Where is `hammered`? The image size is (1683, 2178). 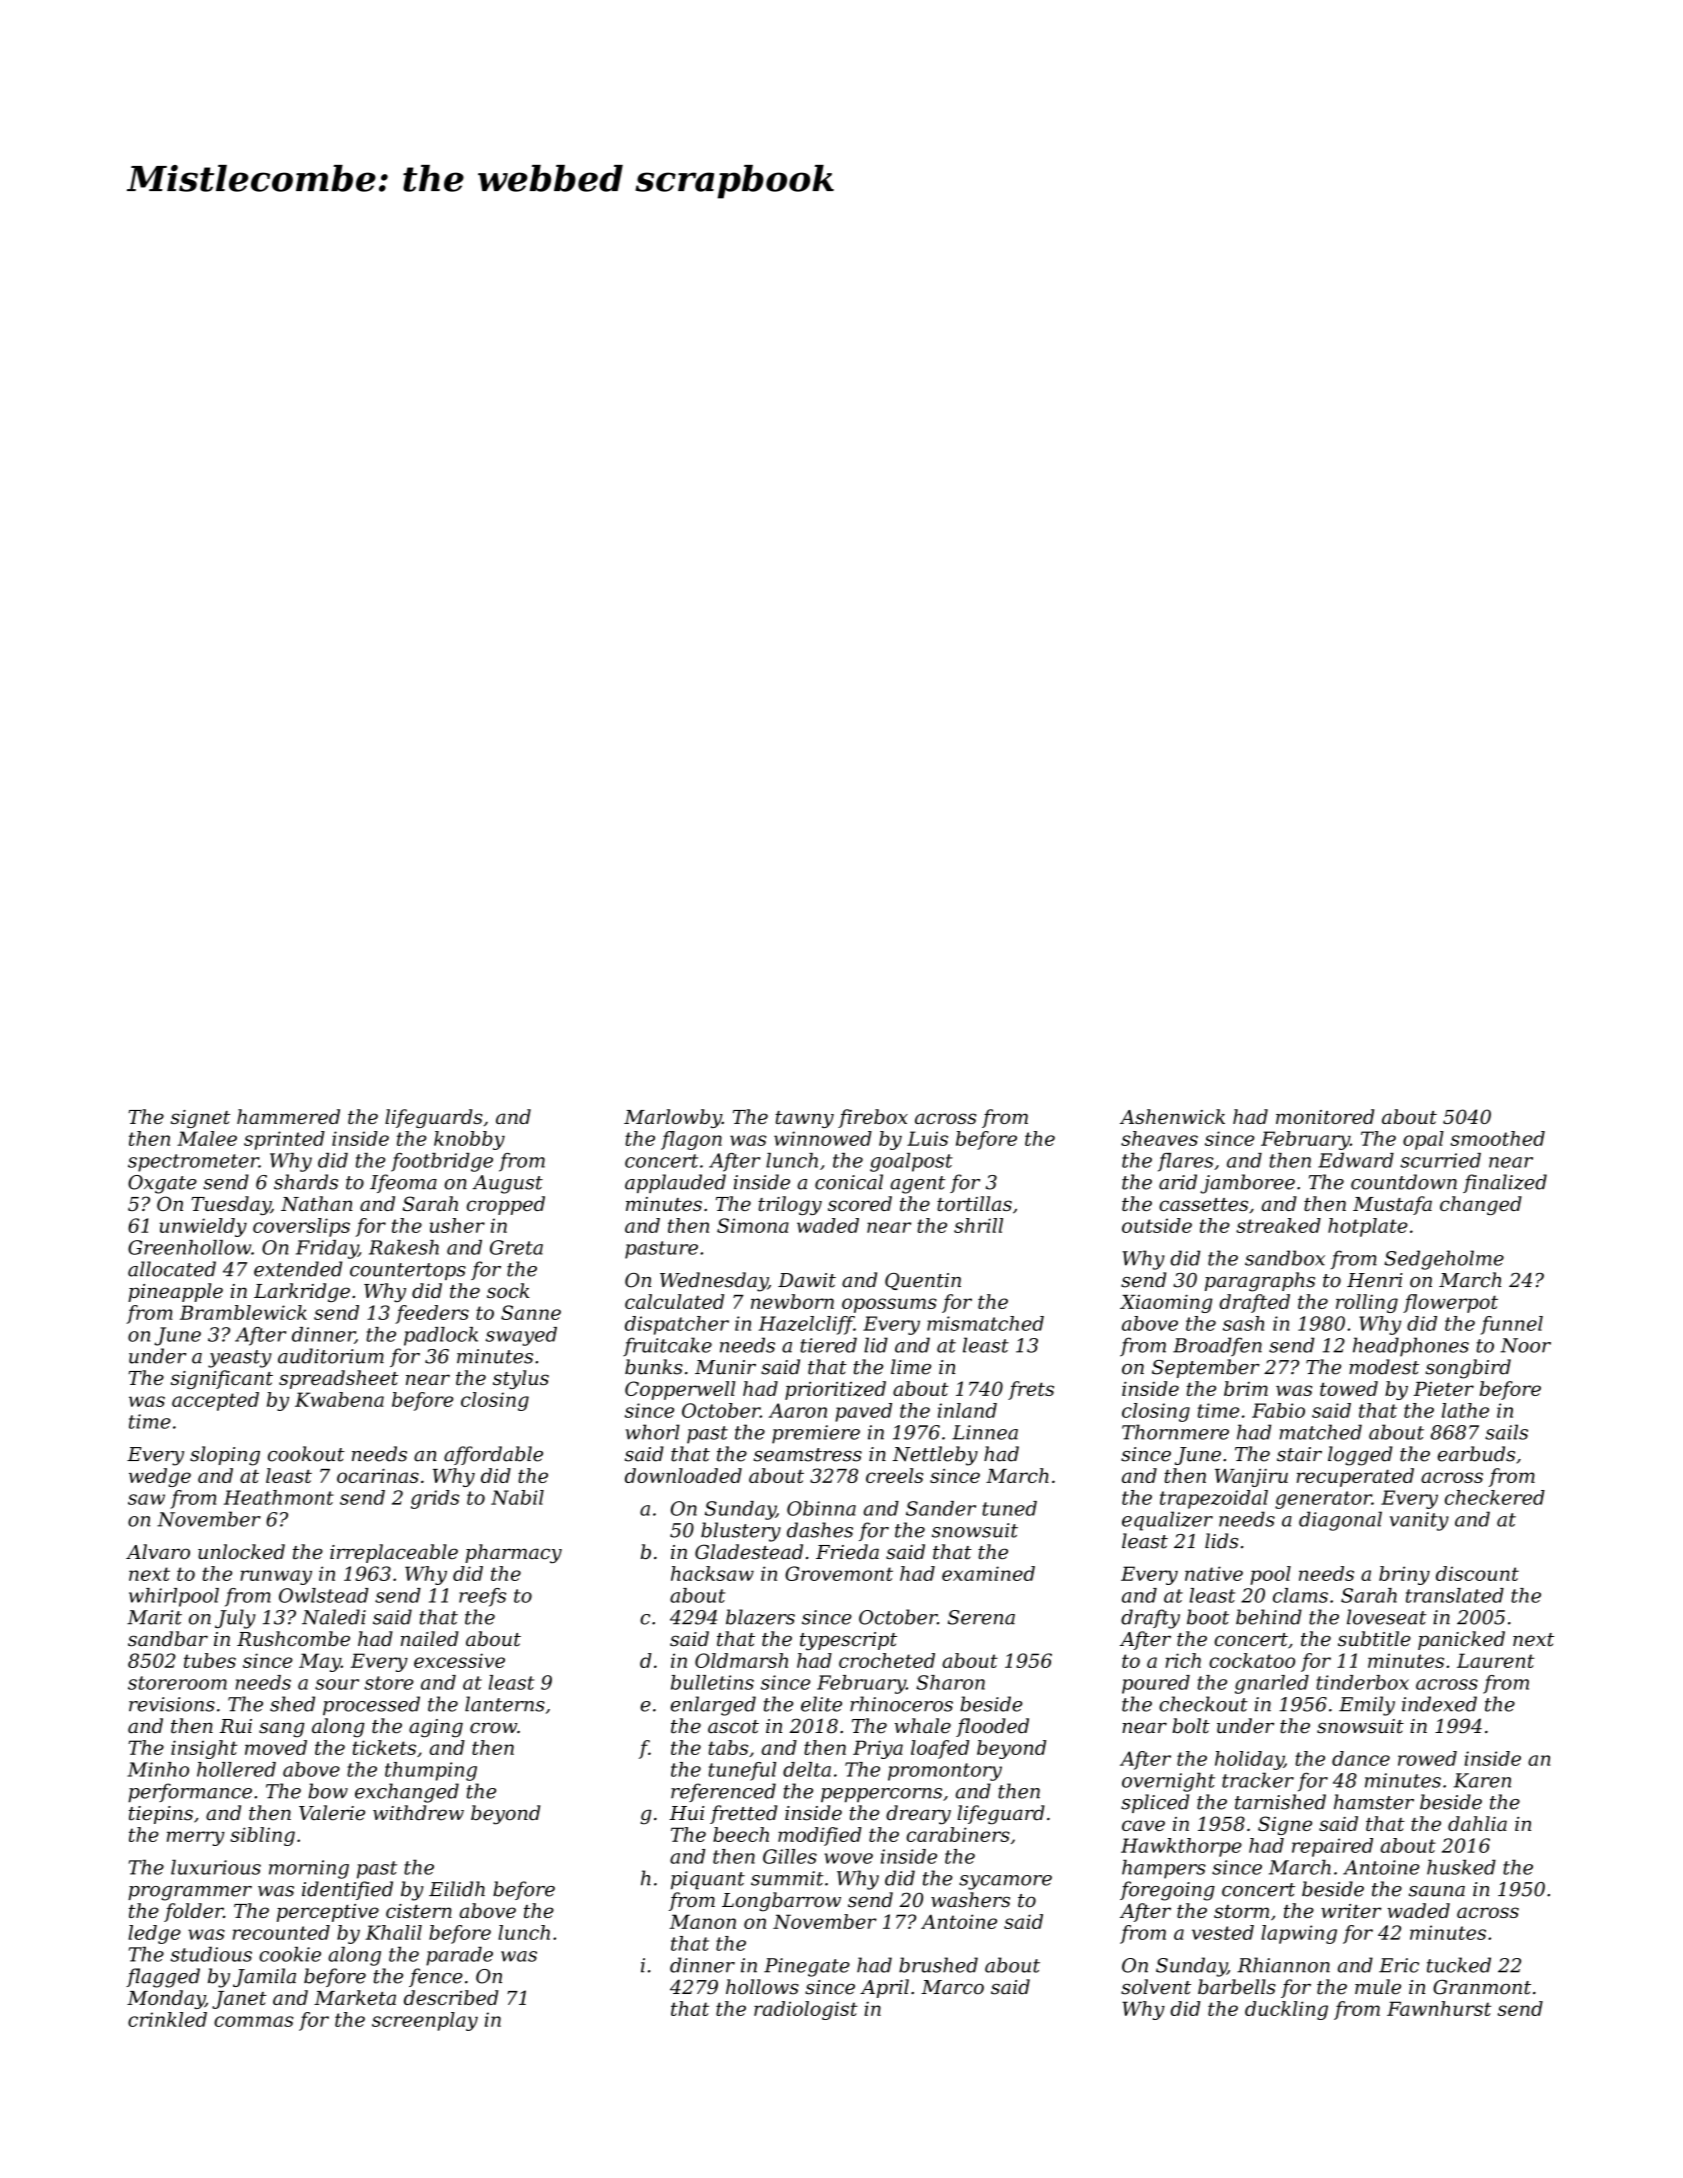 hammered is located at coordinates (288, 1116).
